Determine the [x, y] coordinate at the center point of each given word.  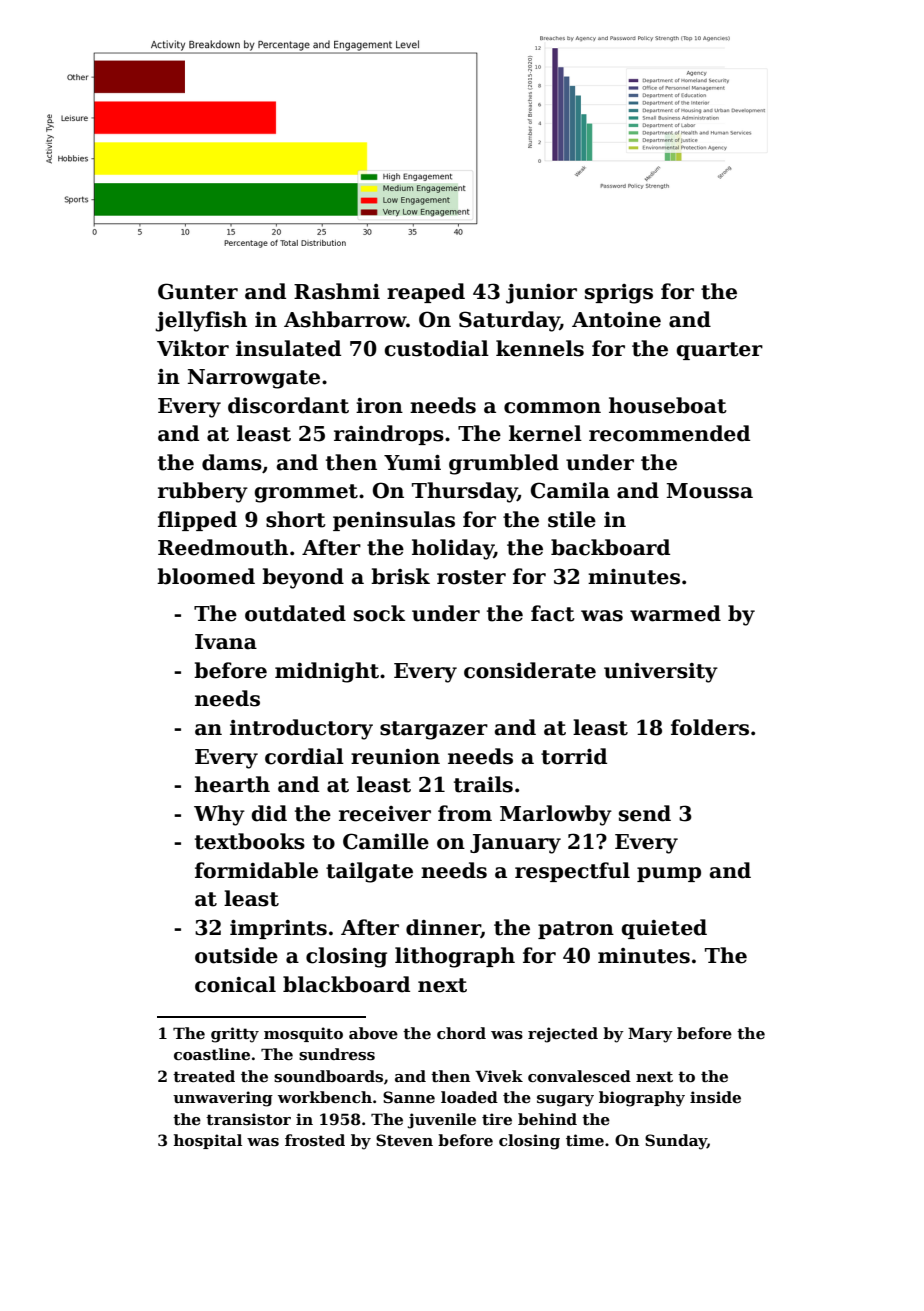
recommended [669, 433]
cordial [304, 756]
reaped [426, 293]
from [465, 813]
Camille [386, 841]
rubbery [203, 492]
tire [497, 1119]
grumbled [504, 464]
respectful [572, 872]
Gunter [198, 291]
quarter [719, 351]
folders [710, 727]
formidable [256, 870]
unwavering [223, 1099]
